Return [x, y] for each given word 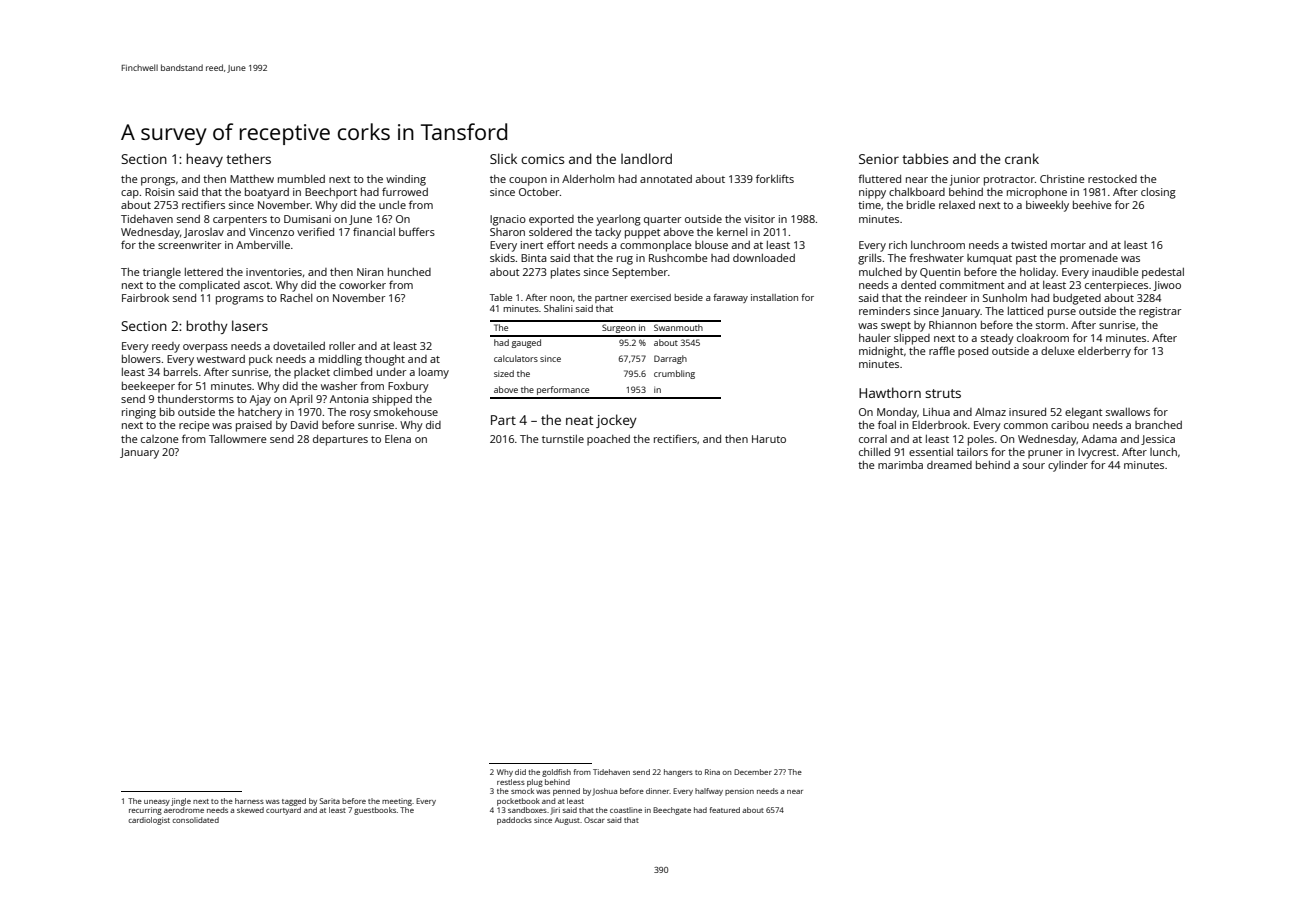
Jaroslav [204, 233]
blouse [711, 245]
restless [511, 782]
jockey [616, 421]
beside [688, 297]
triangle [162, 273]
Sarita [330, 801]
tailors [972, 452]
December [753, 772]
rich [898, 245]
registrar [1160, 312]
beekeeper [148, 387]
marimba [900, 465]
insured [1027, 412]
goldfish [556, 773]
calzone [160, 439]
